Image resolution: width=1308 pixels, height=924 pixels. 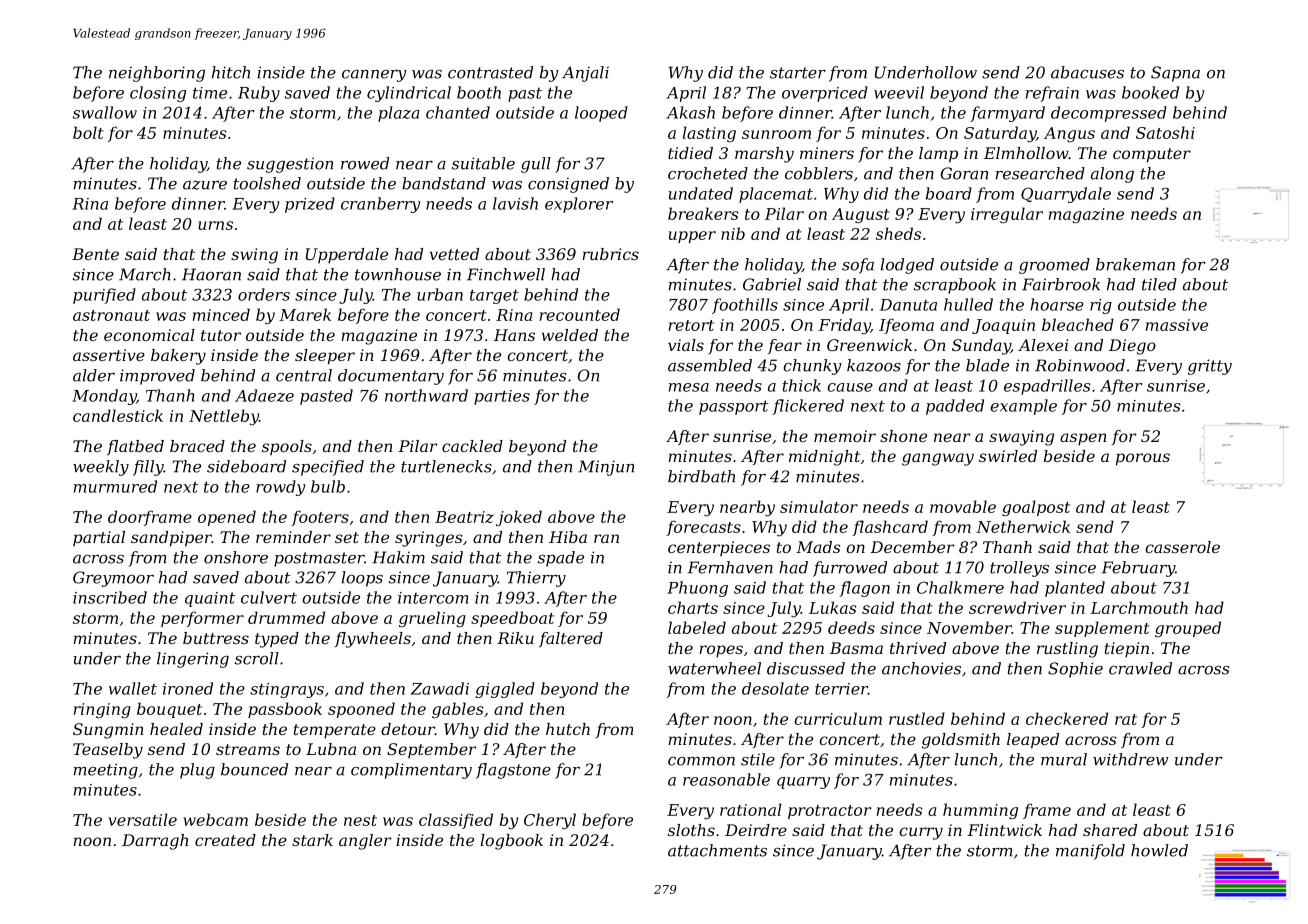 What do you see at coordinates (690, 112) in the page?
I see `Akash` at bounding box center [690, 112].
